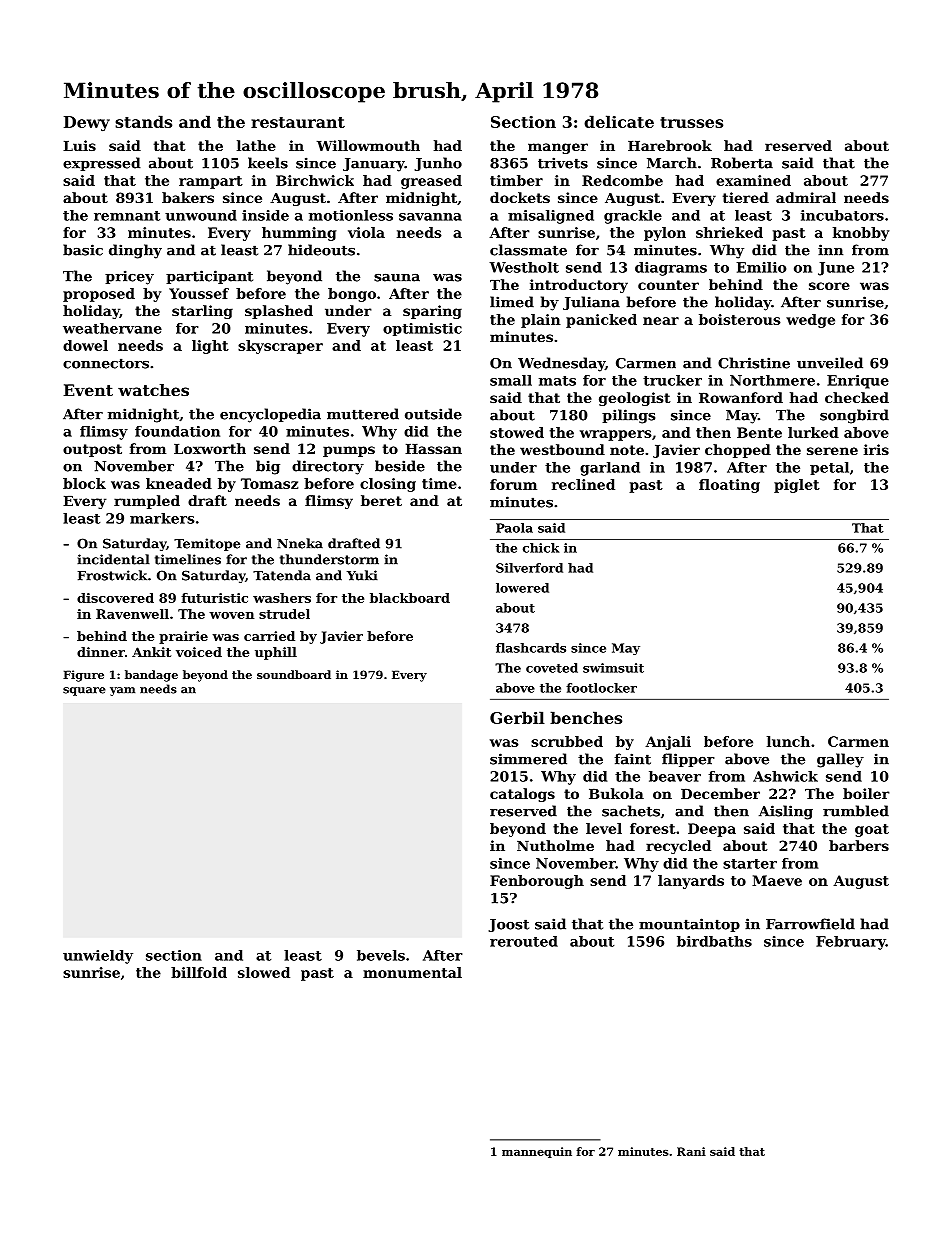  Describe the element at coordinates (517, 717) in the screenshot. I see `Gerbil` at that location.
